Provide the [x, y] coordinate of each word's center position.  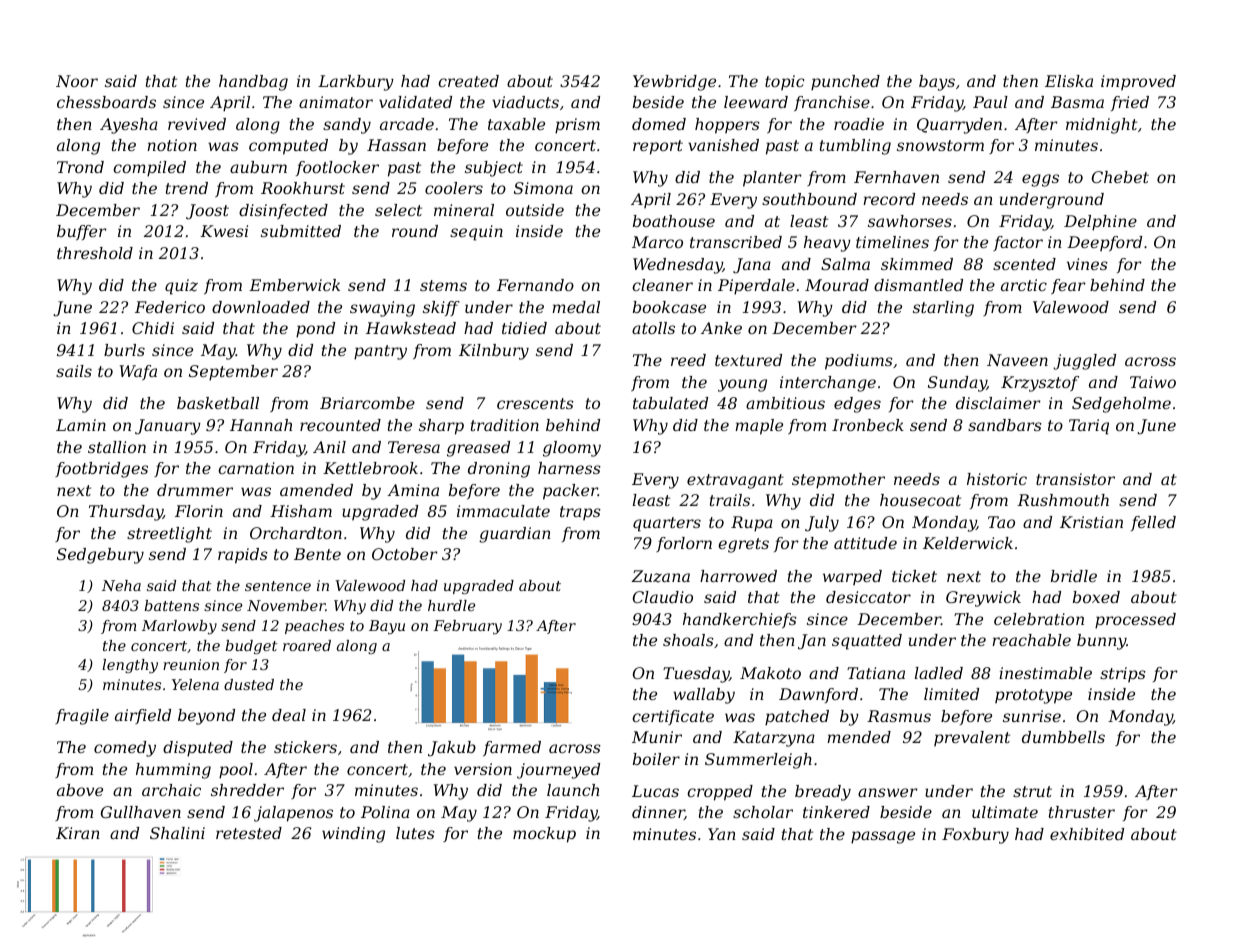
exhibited [1087, 834]
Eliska [1069, 81]
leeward [756, 102]
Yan [722, 834]
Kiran [78, 833]
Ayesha [129, 126]
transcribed [736, 242]
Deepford [1104, 243]
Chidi [153, 328]
